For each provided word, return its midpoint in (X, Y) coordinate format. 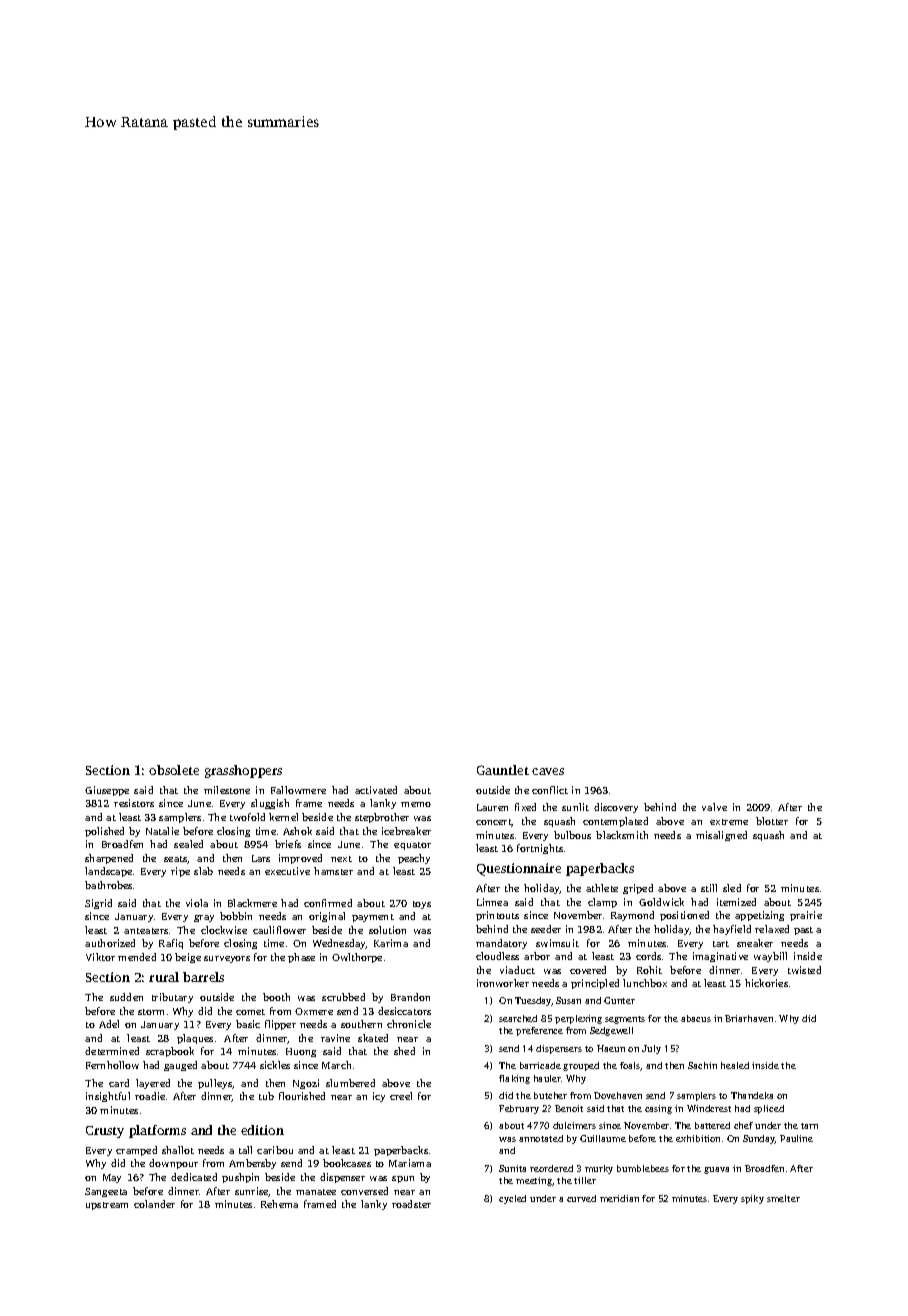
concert (494, 823)
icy (379, 1097)
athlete (602, 888)
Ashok (297, 831)
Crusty (105, 1132)
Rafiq (171, 944)
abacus (696, 1018)
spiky (752, 1199)
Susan (568, 1000)
